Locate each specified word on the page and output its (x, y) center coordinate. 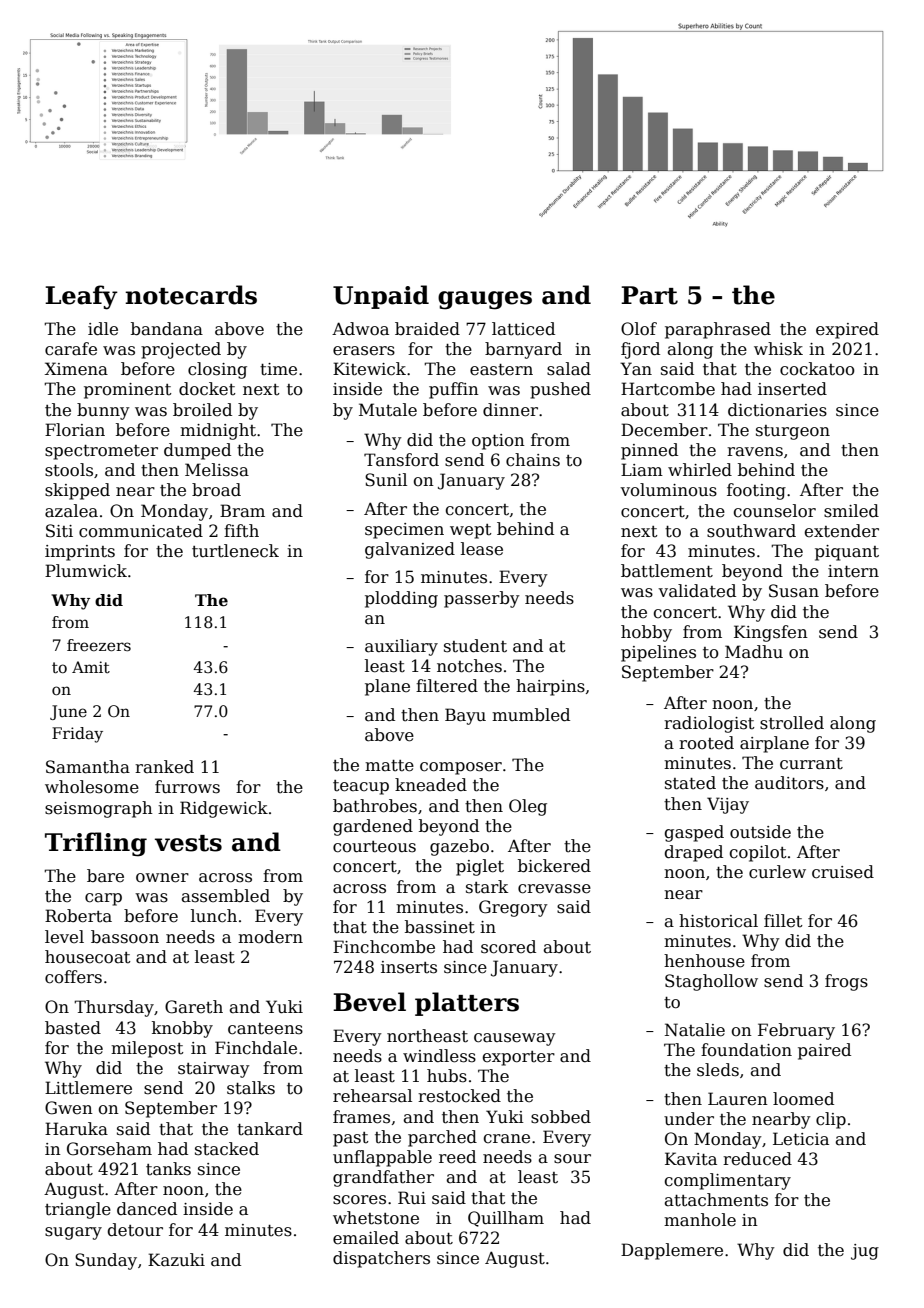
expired (847, 330)
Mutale (388, 410)
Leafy (81, 297)
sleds (718, 1070)
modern (270, 937)
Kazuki (176, 1260)
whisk (778, 349)
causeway (515, 1039)
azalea (71, 511)
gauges (485, 300)
